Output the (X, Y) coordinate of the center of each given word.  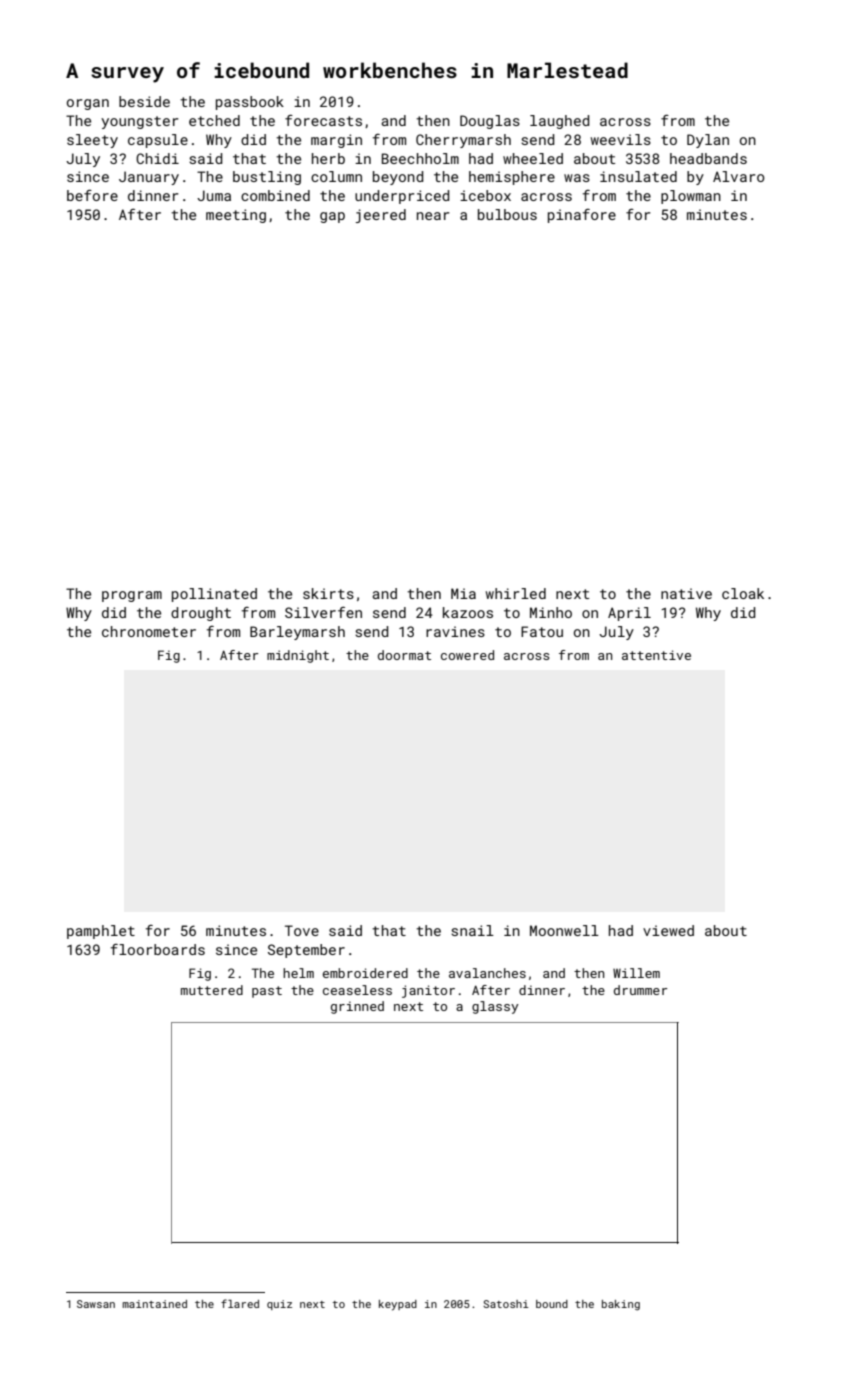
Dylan (708, 141)
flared (240, 1303)
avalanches (487, 973)
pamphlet (101, 932)
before (92, 195)
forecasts (323, 120)
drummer (640, 990)
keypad (398, 1305)
